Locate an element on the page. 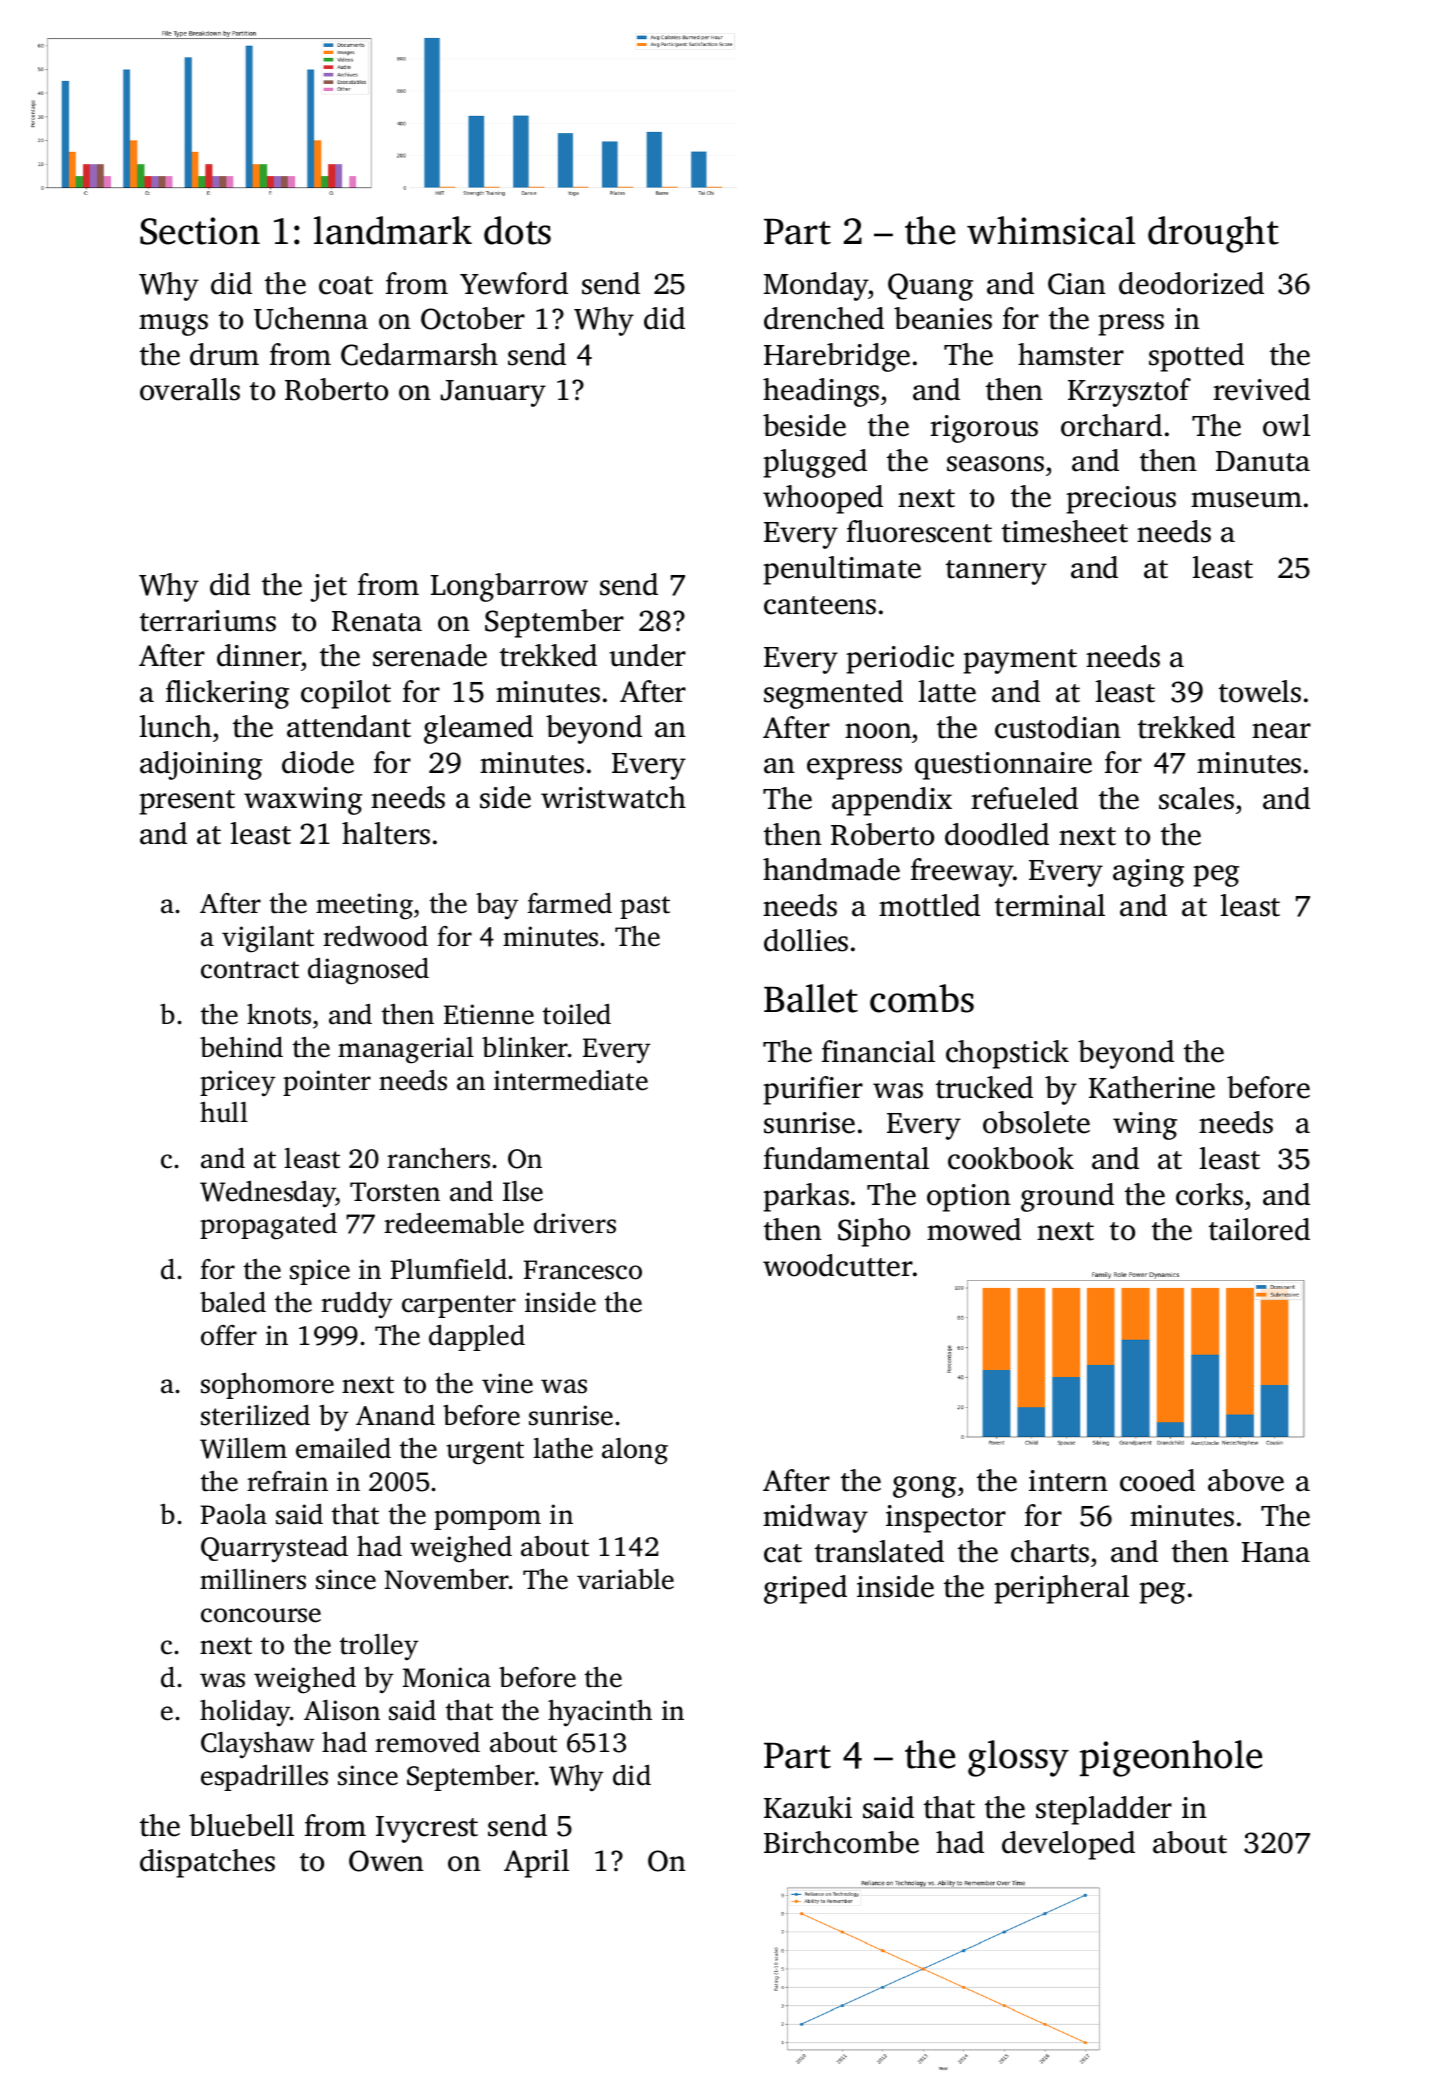  coat is located at coordinates (346, 285).
